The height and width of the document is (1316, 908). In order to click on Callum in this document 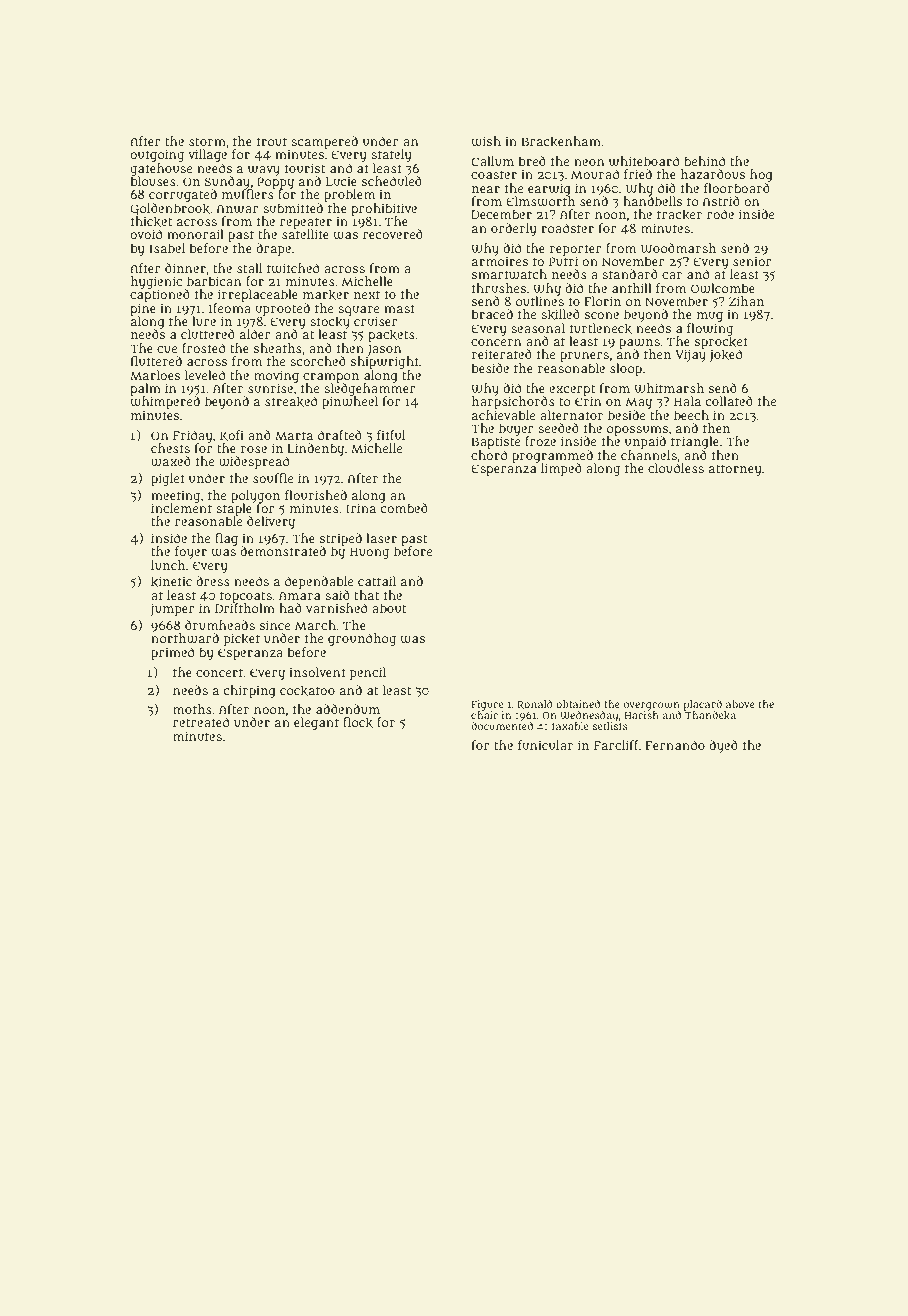, I will do `click(492, 161)`.
